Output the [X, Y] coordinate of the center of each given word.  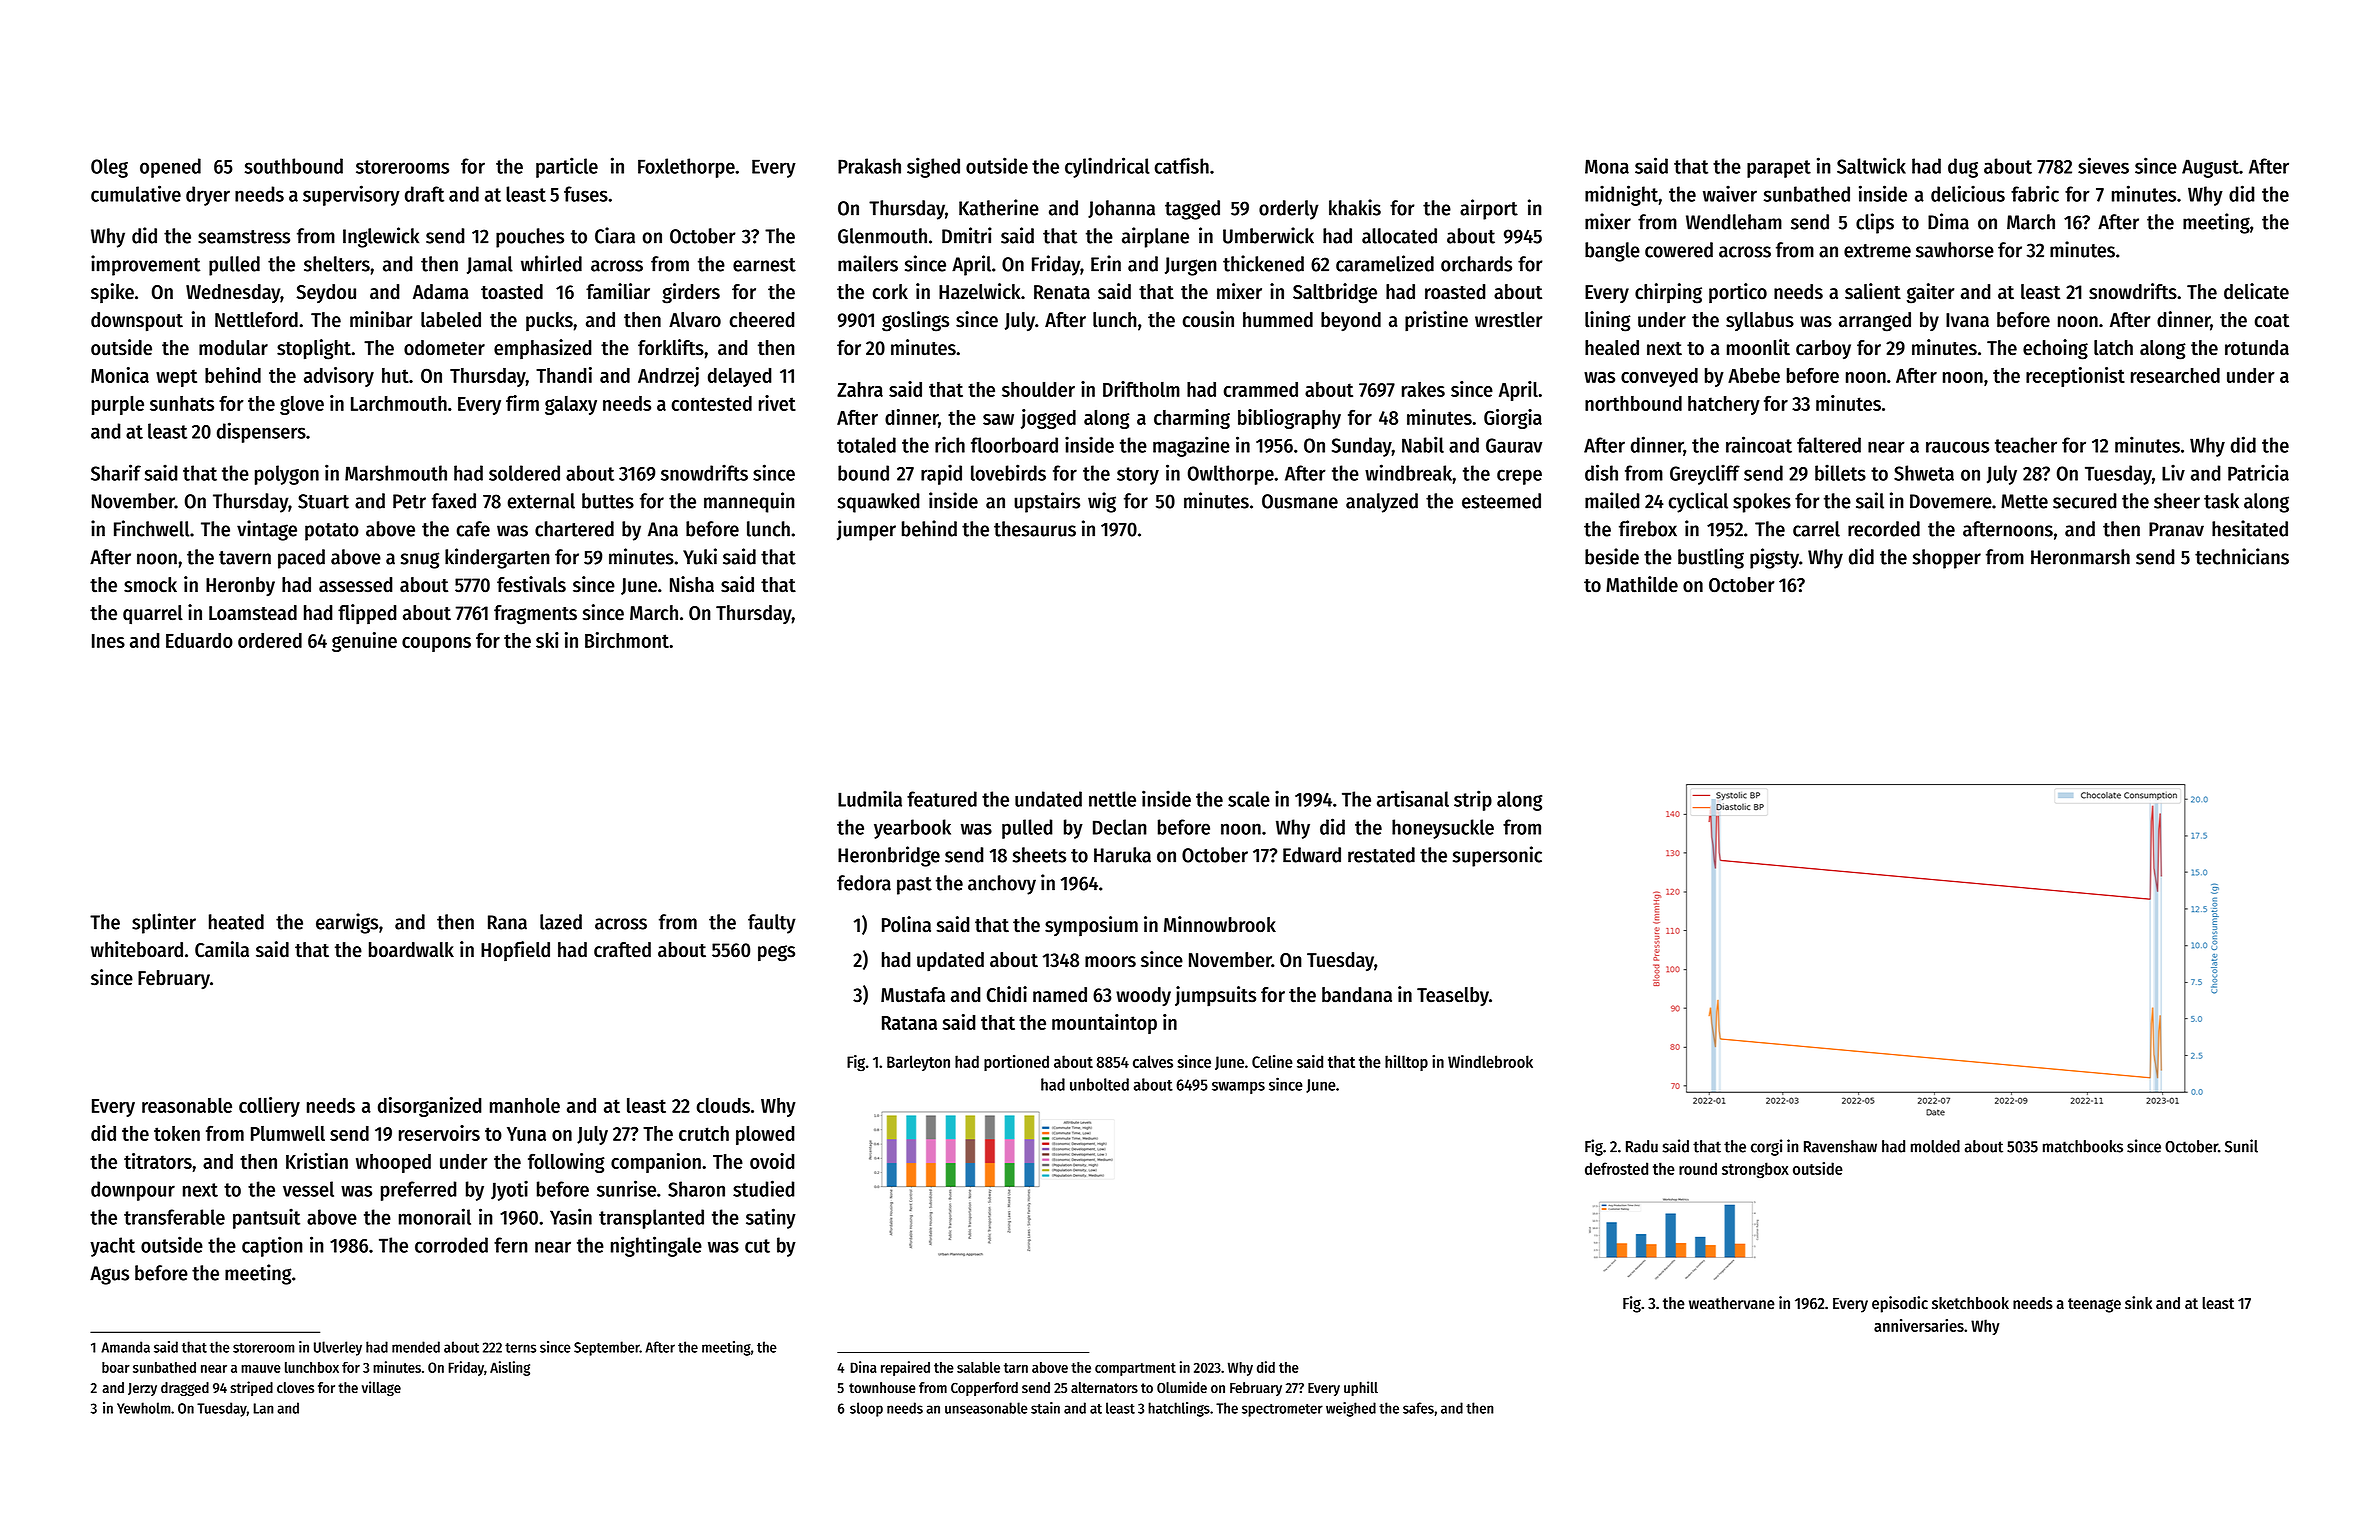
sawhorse [1955, 250]
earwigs [347, 923]
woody [1143, 997]
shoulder [1038, 389]
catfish [1182, 165]
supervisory [351, 195]
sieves [2103, 165]
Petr [409, 501]
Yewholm [143, 1408]
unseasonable [986, 1408]
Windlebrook [1490, 1061]
